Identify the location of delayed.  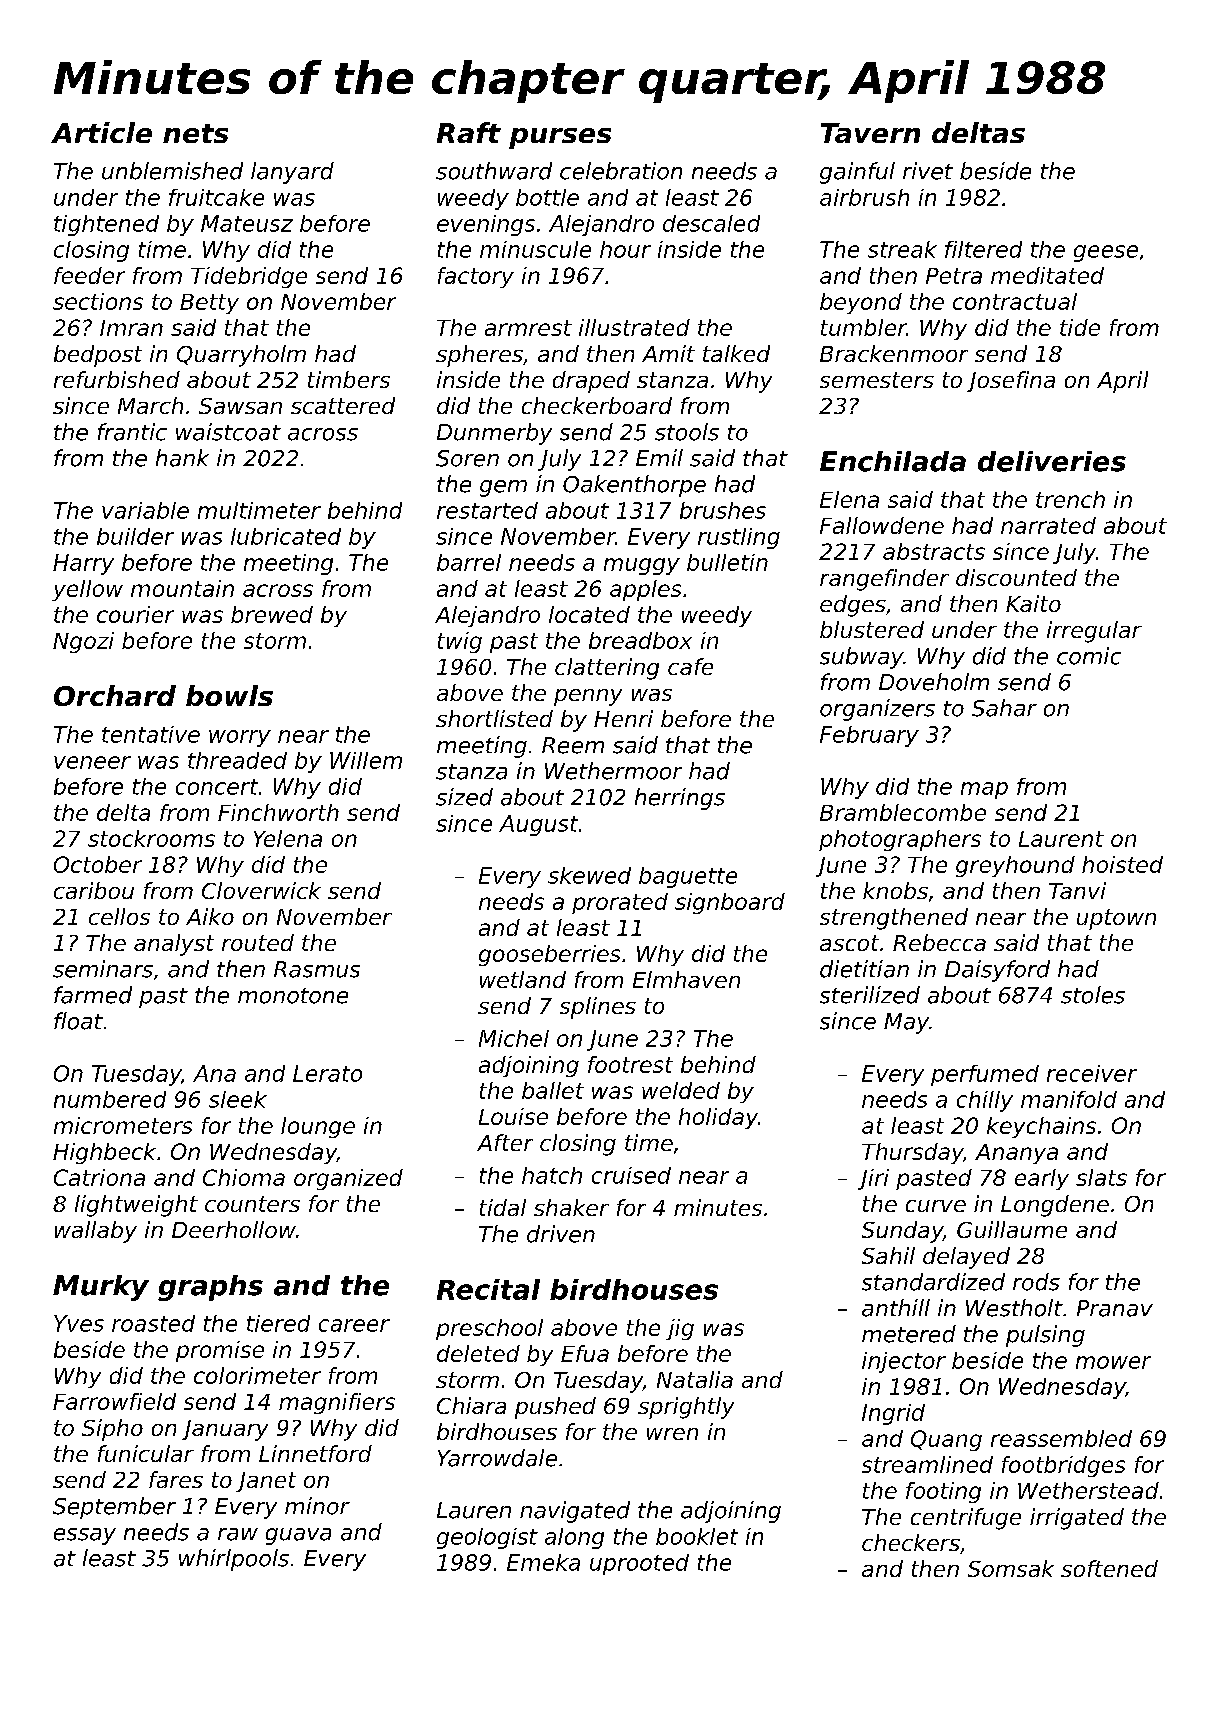
(966, 1258).
